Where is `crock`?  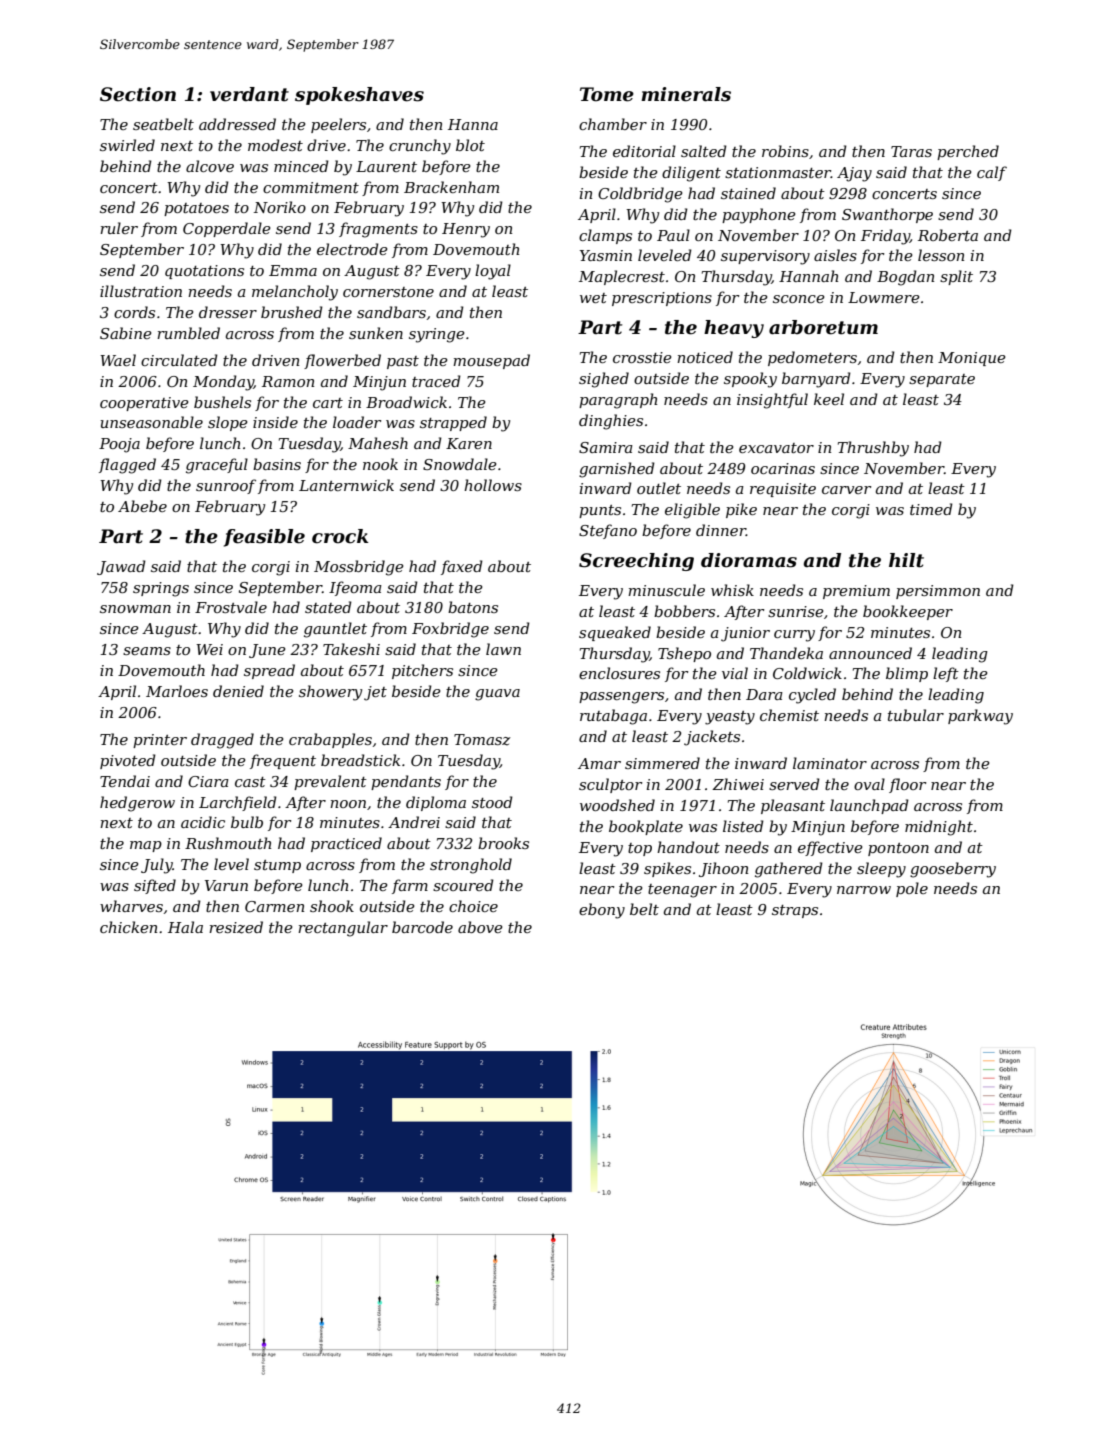 crock is located at coordinates (340, 536).
